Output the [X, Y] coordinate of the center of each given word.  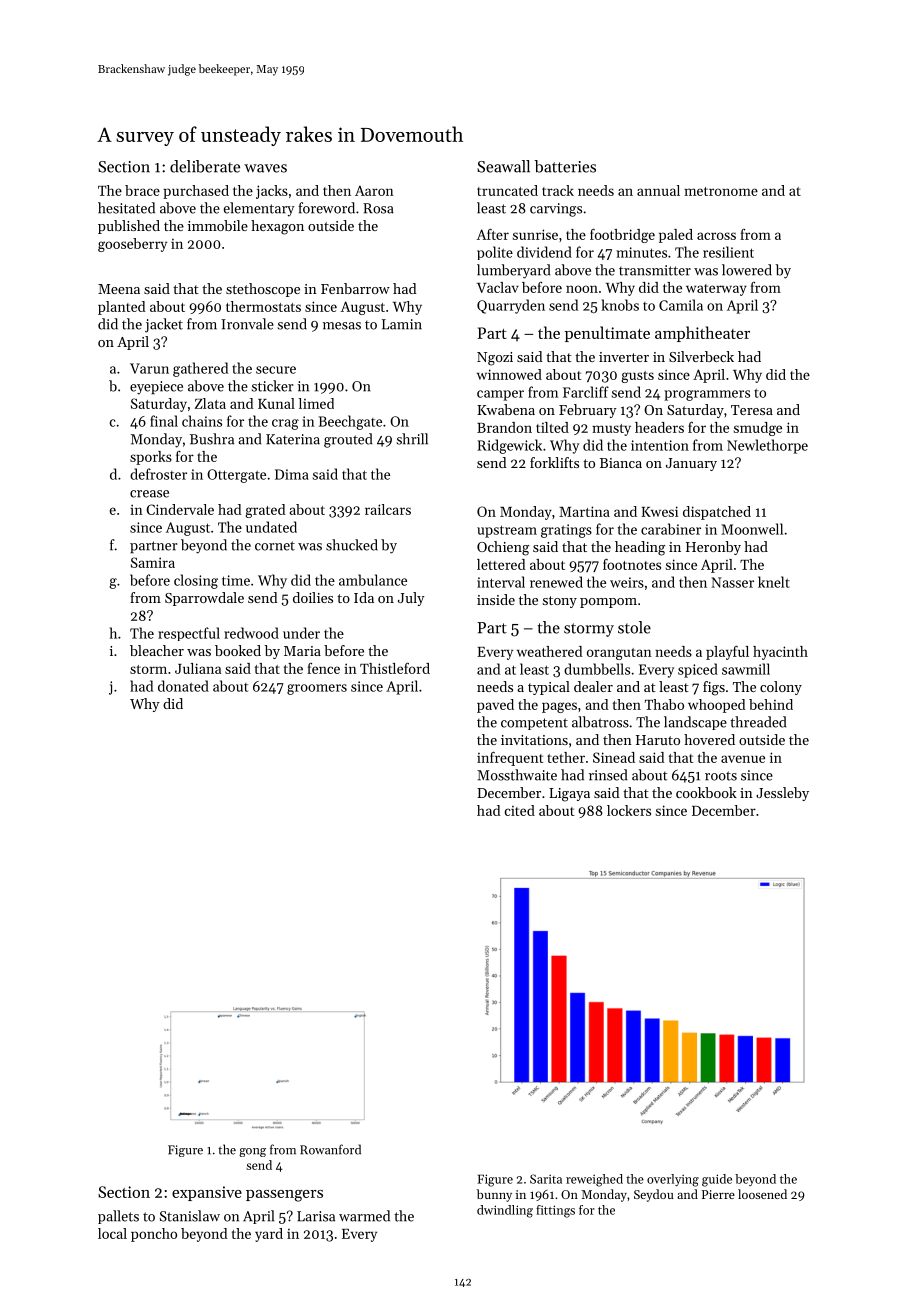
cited [520, 810]
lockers [629, 810]
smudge [758, 429]
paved [495, 706]
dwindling [505, 1211]
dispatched [717, 513]
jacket [164, 325]
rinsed [608, 775]
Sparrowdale [204, 599]
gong [252, 1152]
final [164, 421]
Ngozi [495, 359]
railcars [388, 509]
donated [183, 686]
